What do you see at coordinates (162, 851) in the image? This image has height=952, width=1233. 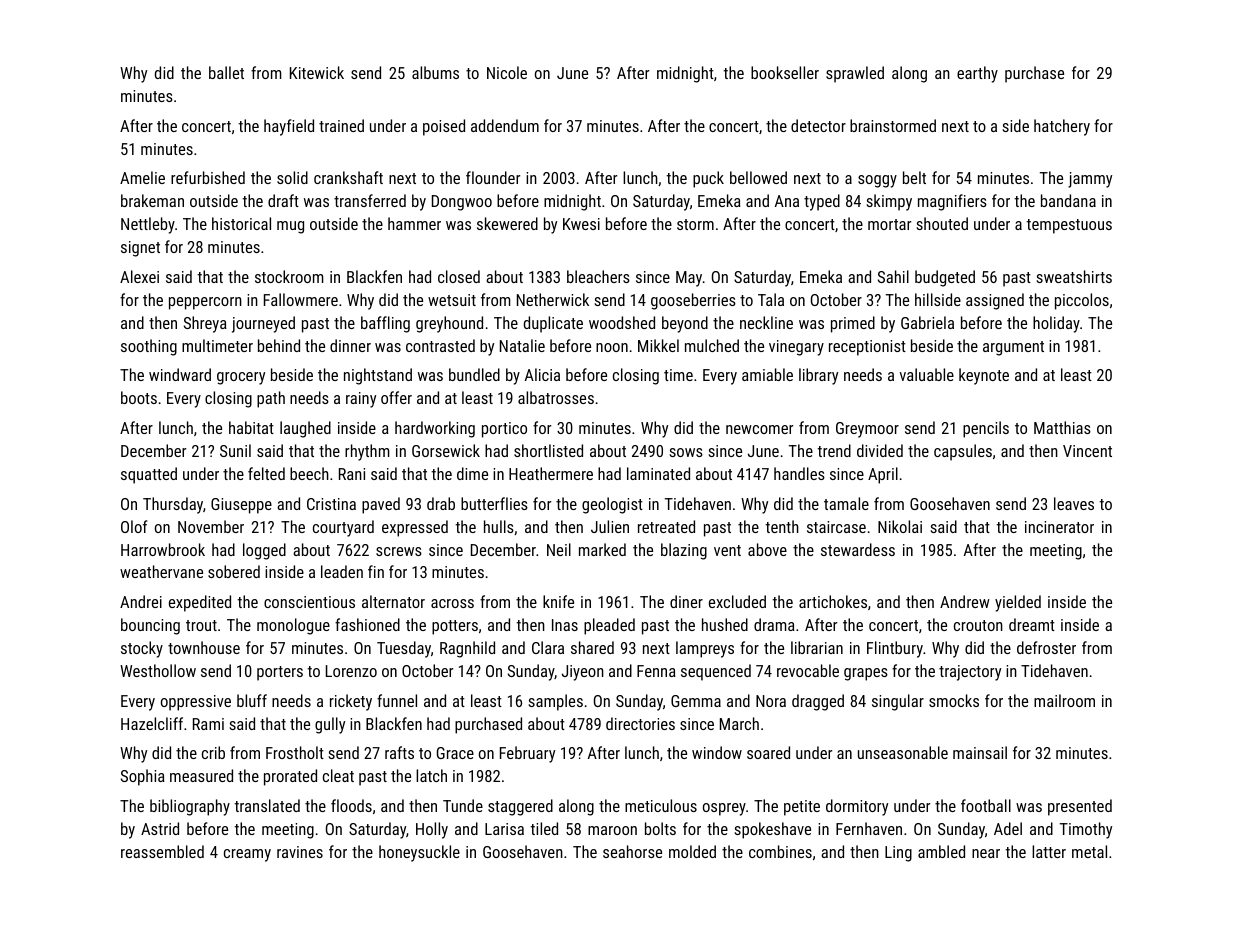 I see `reassembled` at bounding box center [162, 851].
